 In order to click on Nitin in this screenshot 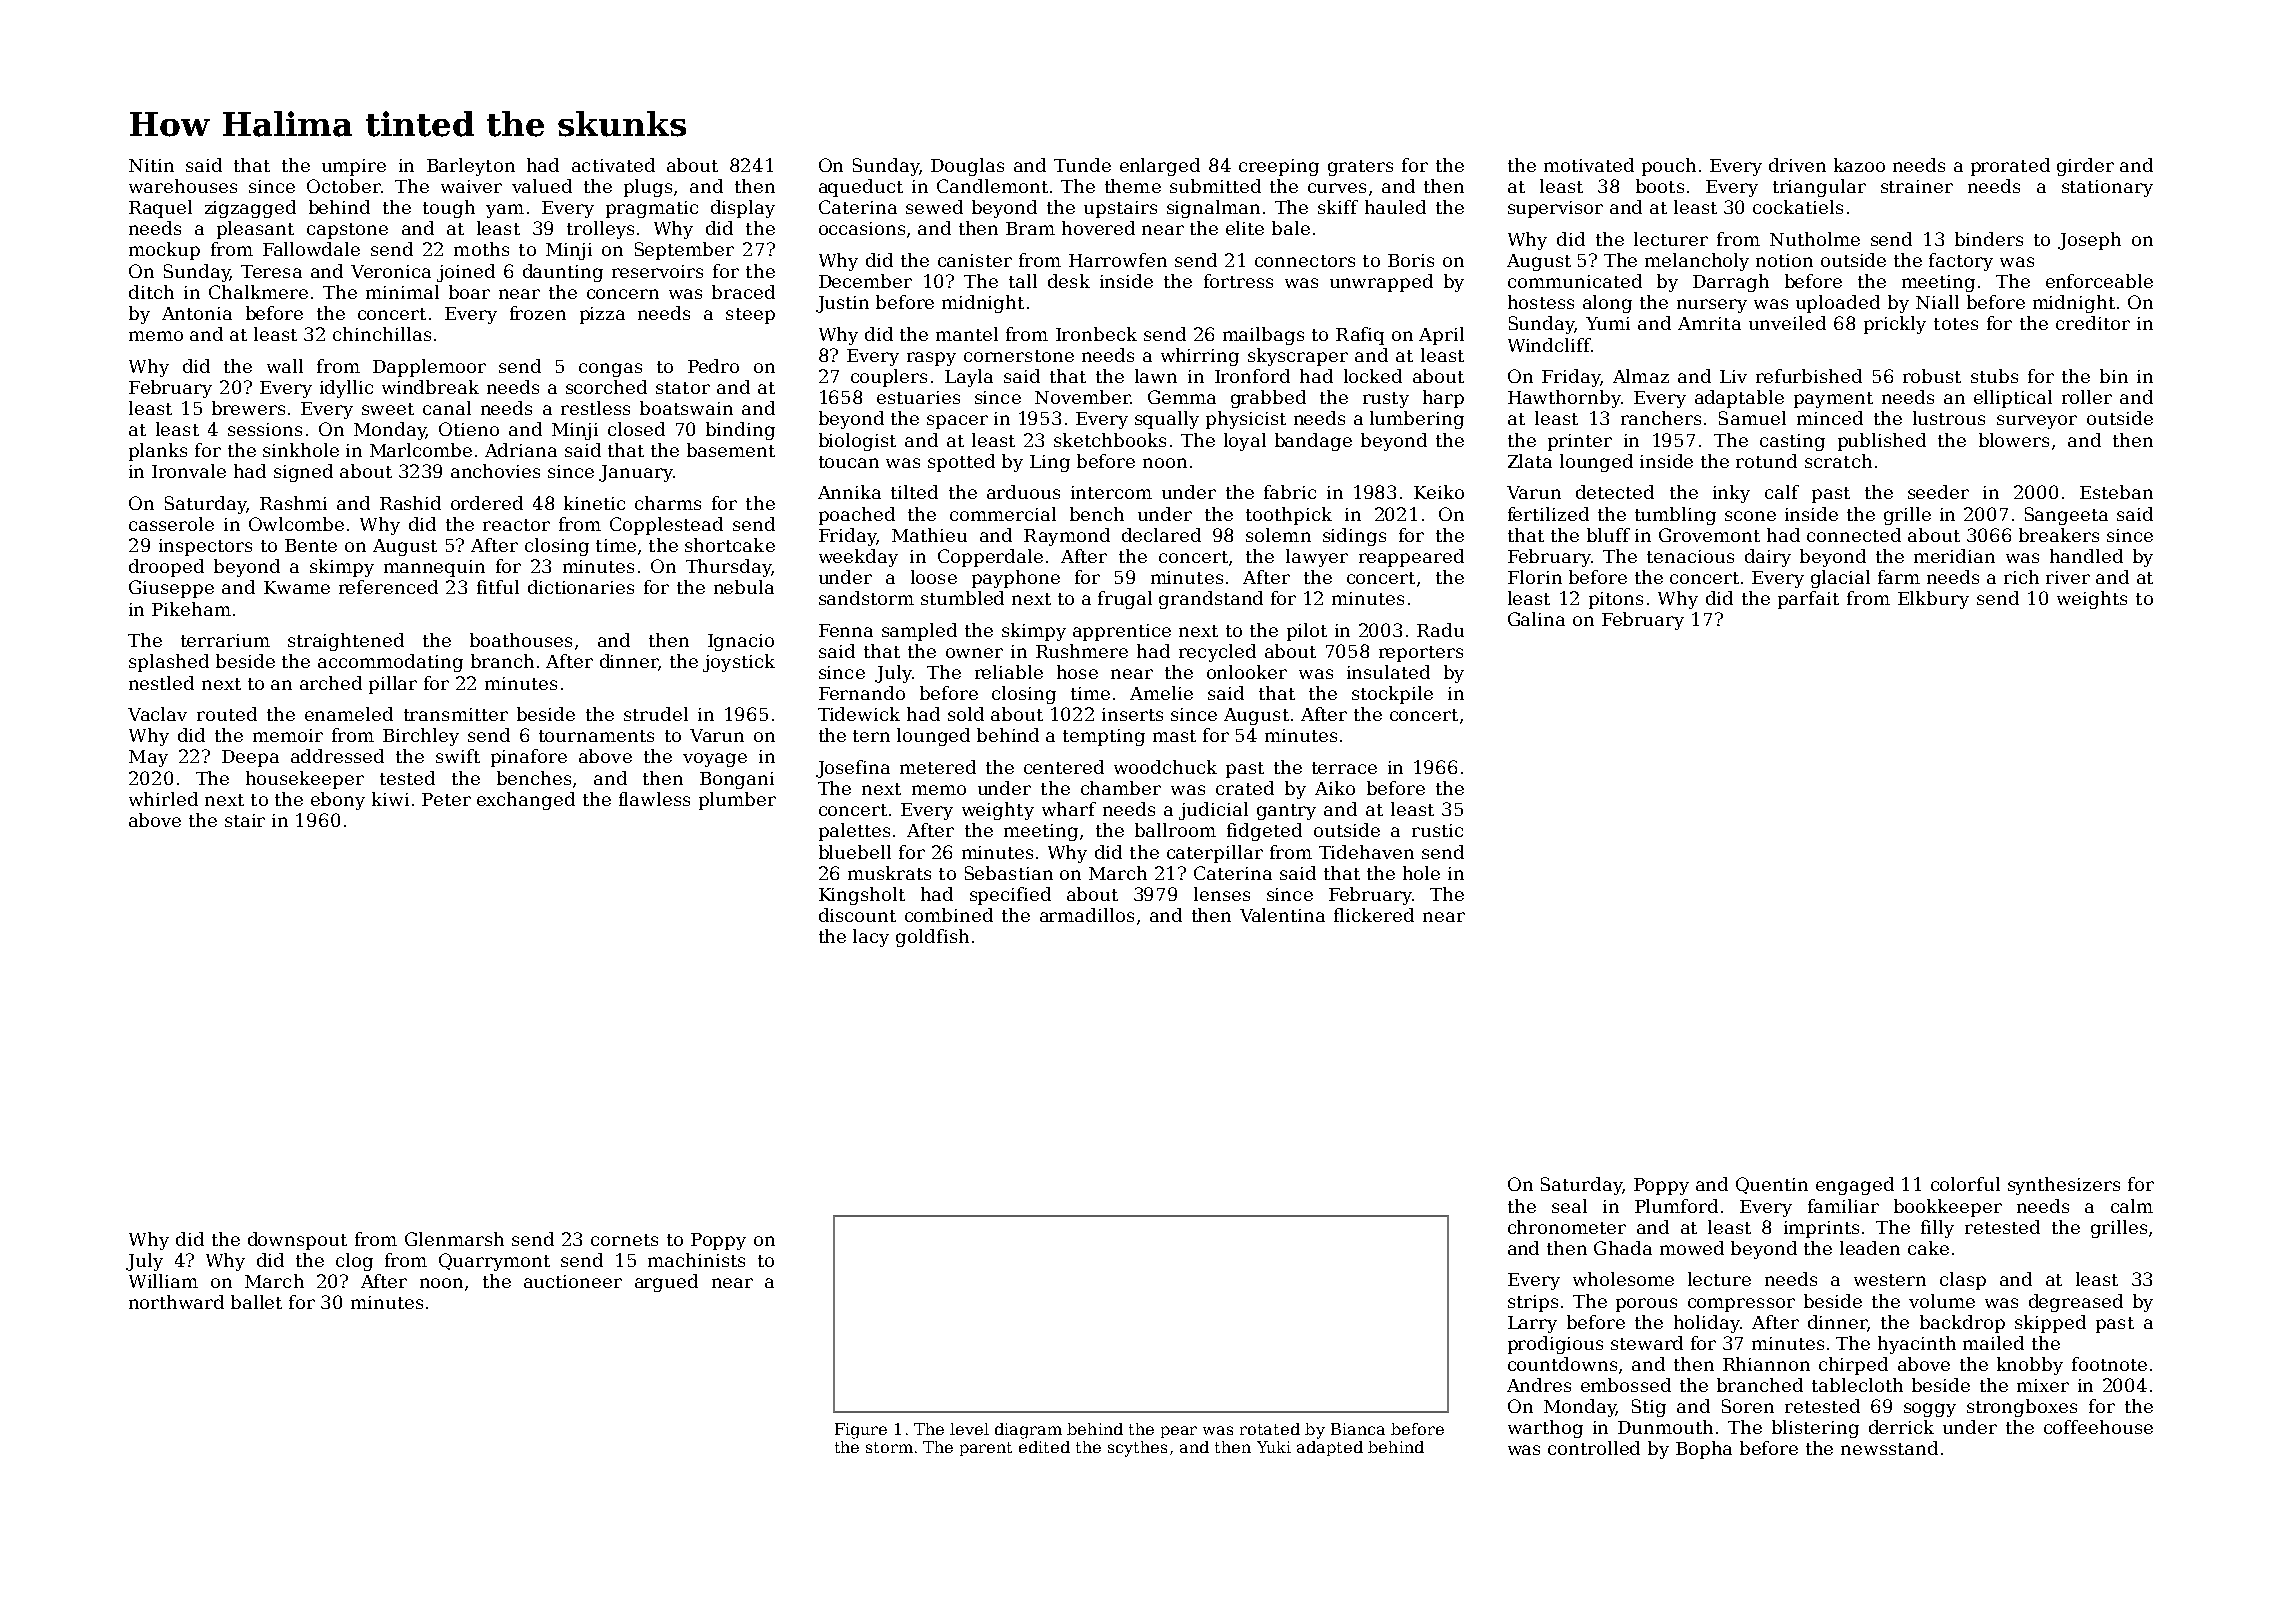, I will do `click(151, 165)`.
